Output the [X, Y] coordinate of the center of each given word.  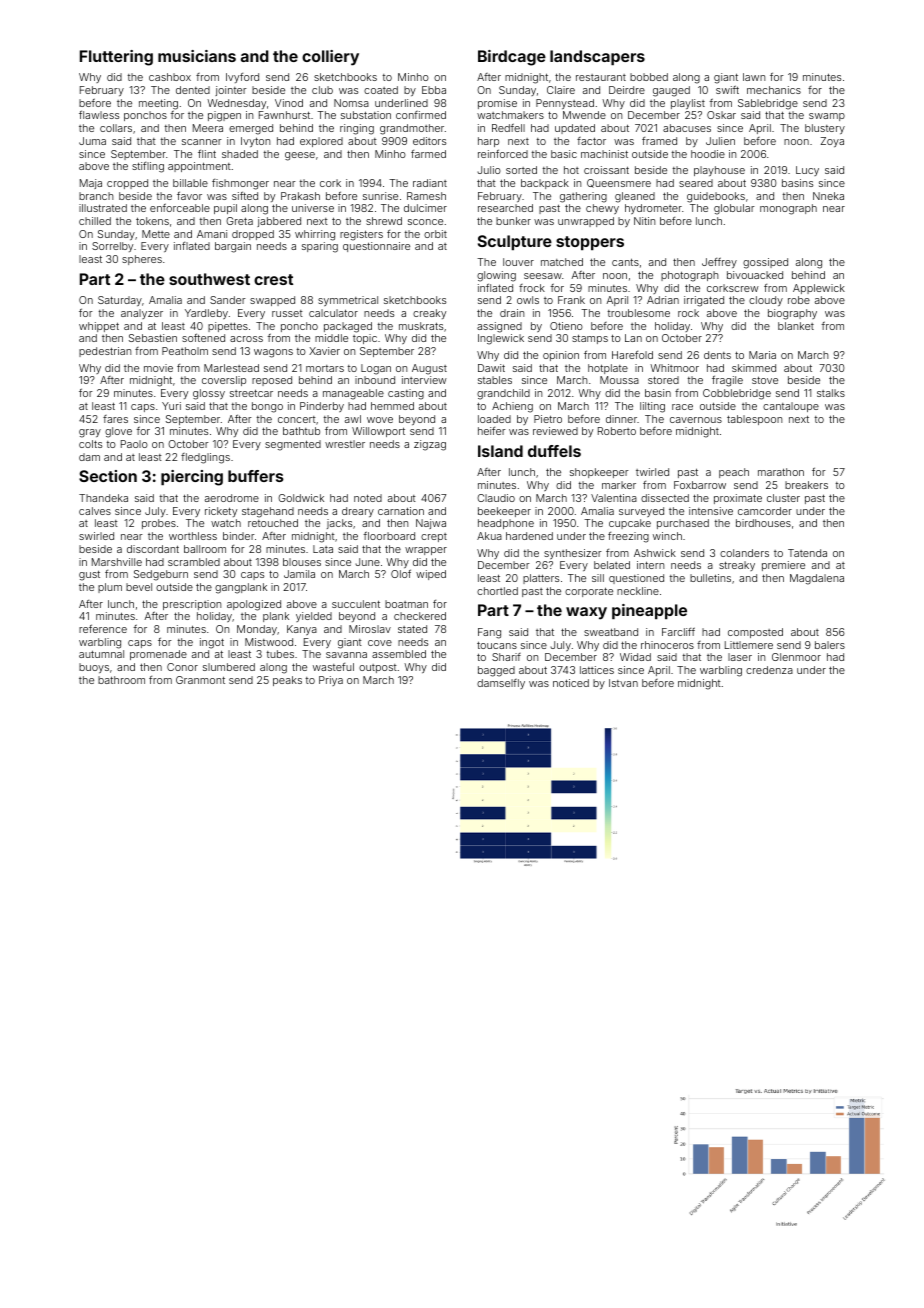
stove [765, 380]
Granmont [200, 680]
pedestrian [105, 352]
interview [424, 380]
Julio [489, 170]
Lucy [807, 171]
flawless [99, 114]
